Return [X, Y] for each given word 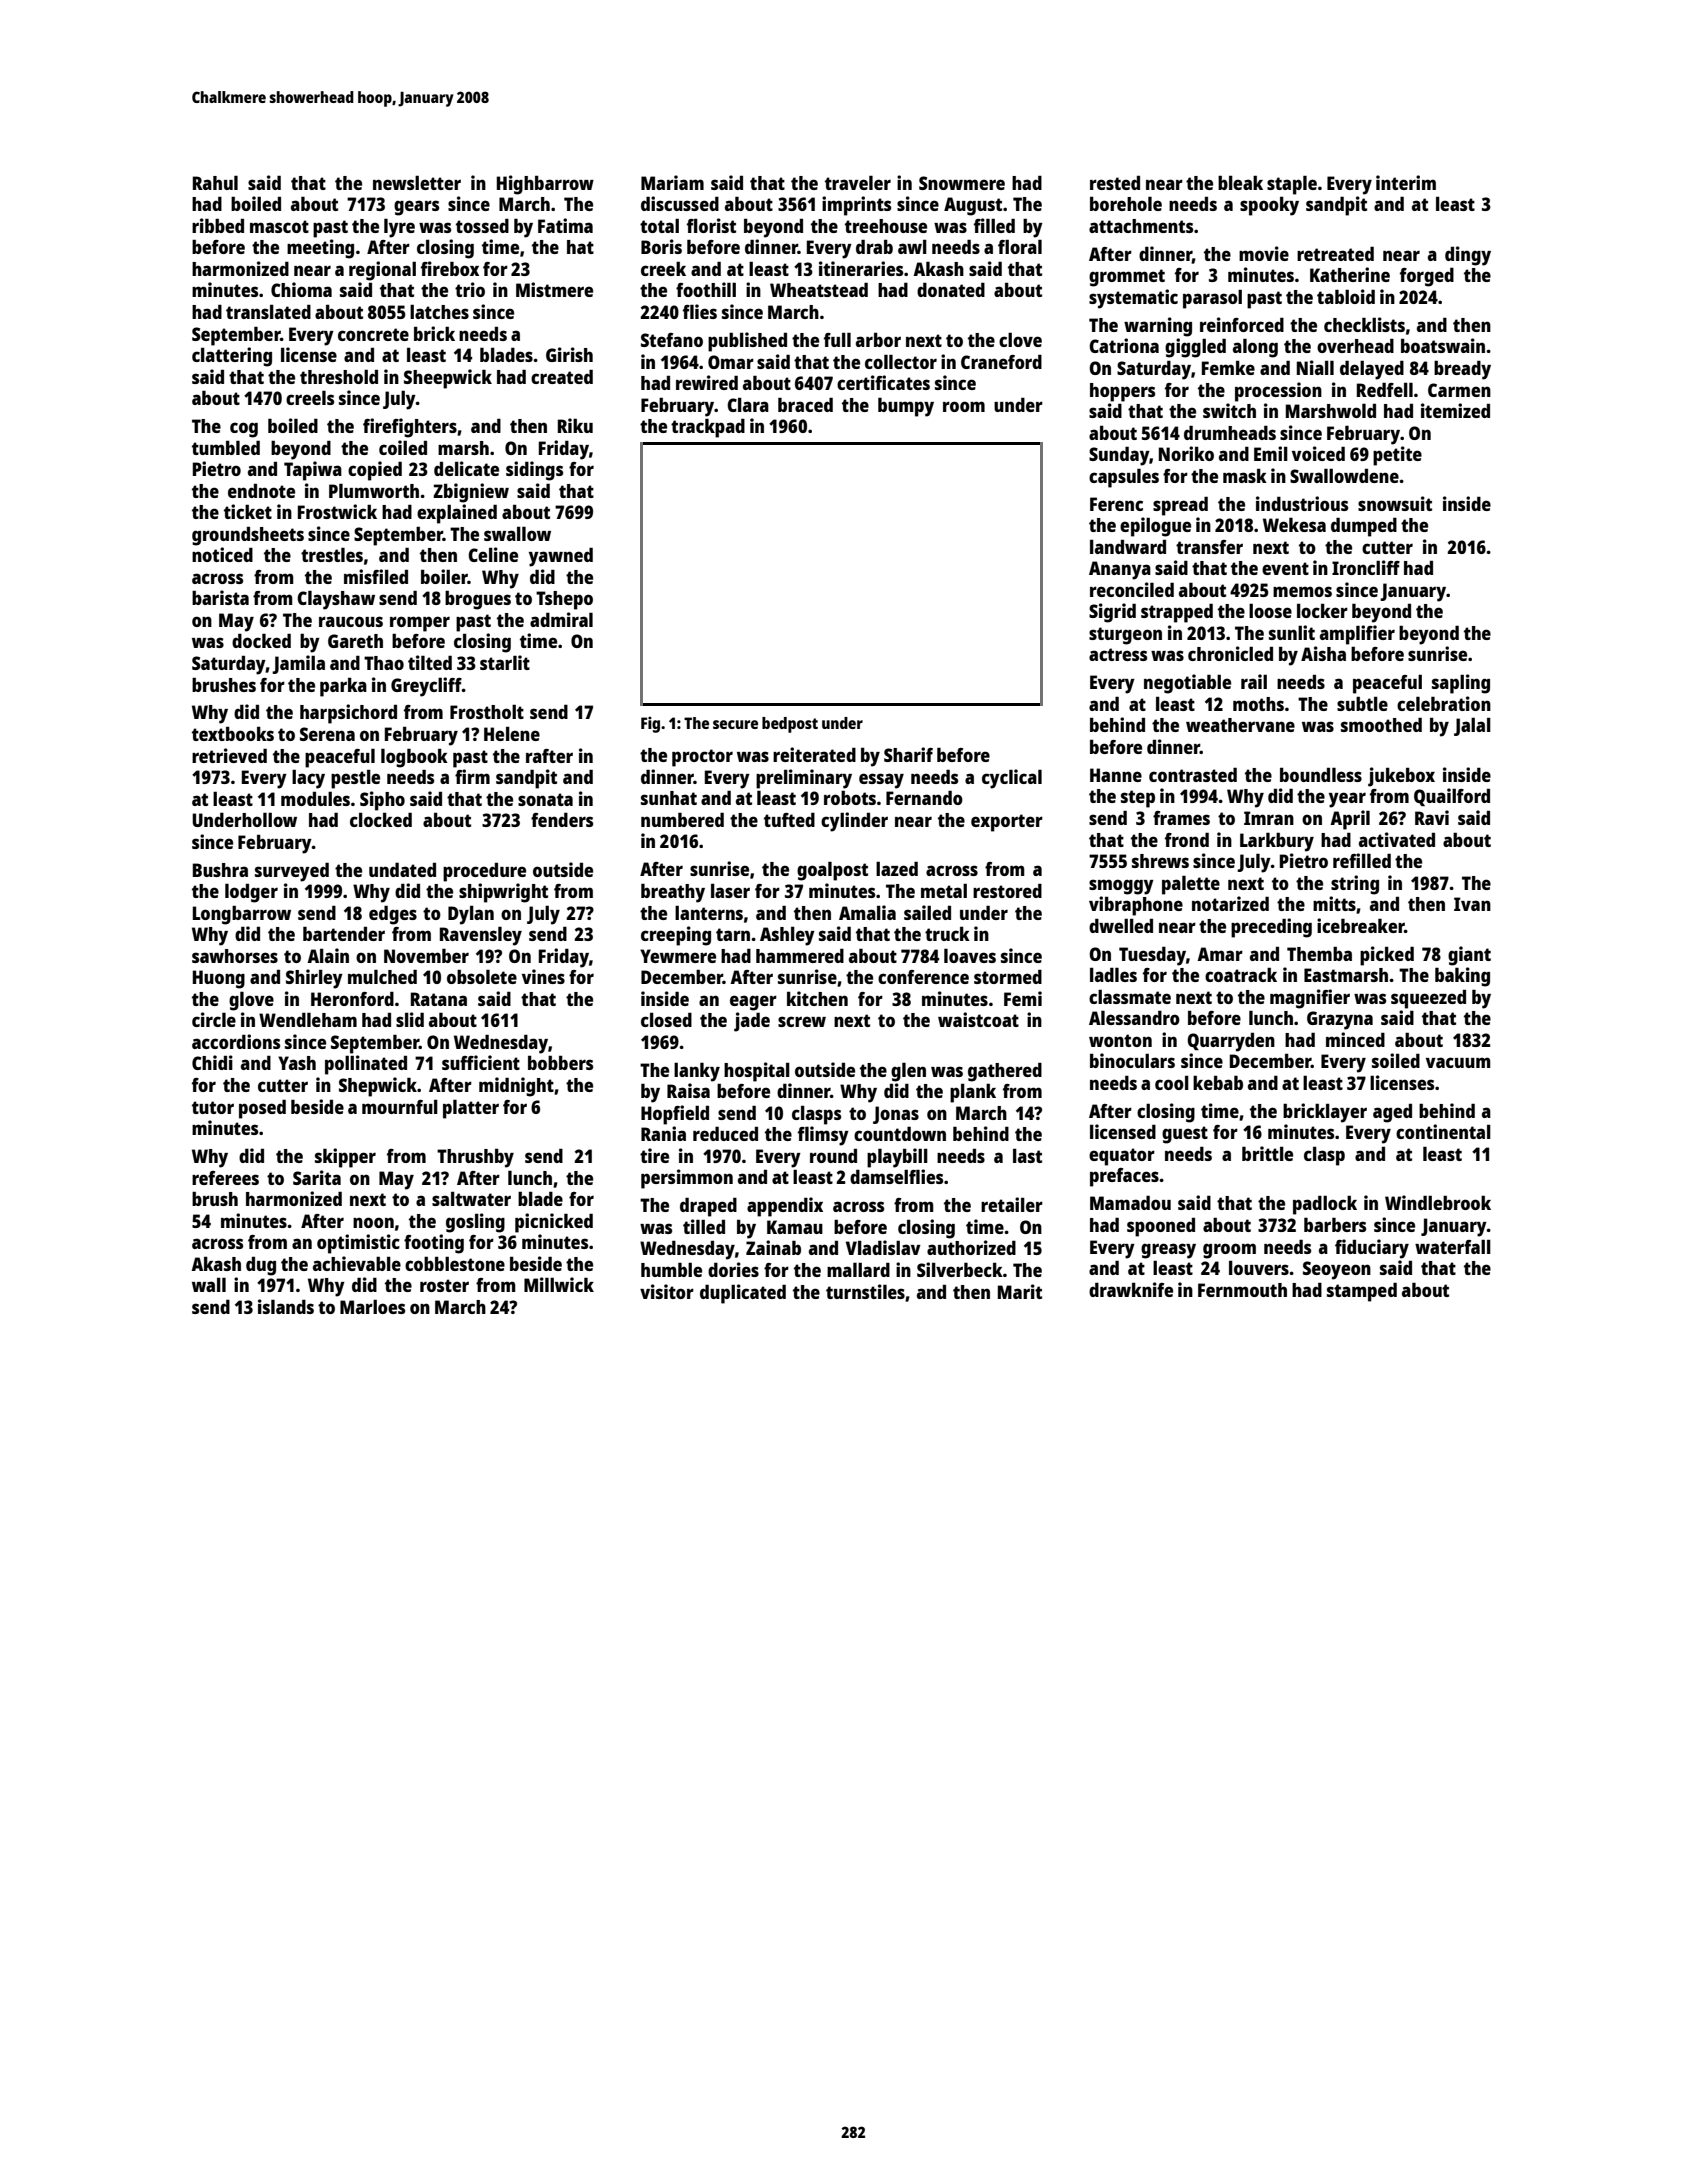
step [1138, 799]
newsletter [417, 182]
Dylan [471, 915]
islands [286, 1306]
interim [1406, 182]
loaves [970, 955]
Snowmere [962, 183]
